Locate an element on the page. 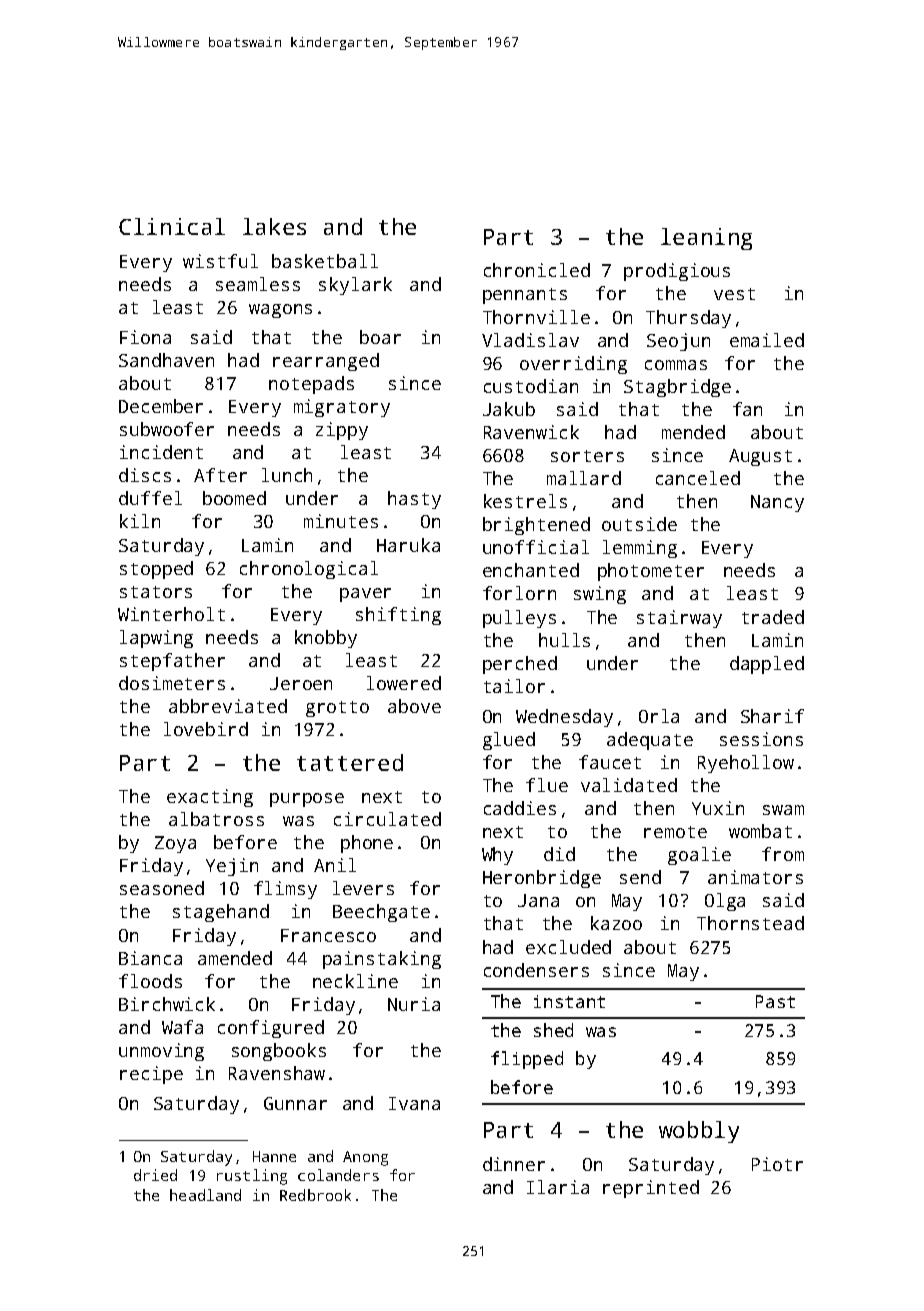  Yejin is located at coordinates (232, 867).
